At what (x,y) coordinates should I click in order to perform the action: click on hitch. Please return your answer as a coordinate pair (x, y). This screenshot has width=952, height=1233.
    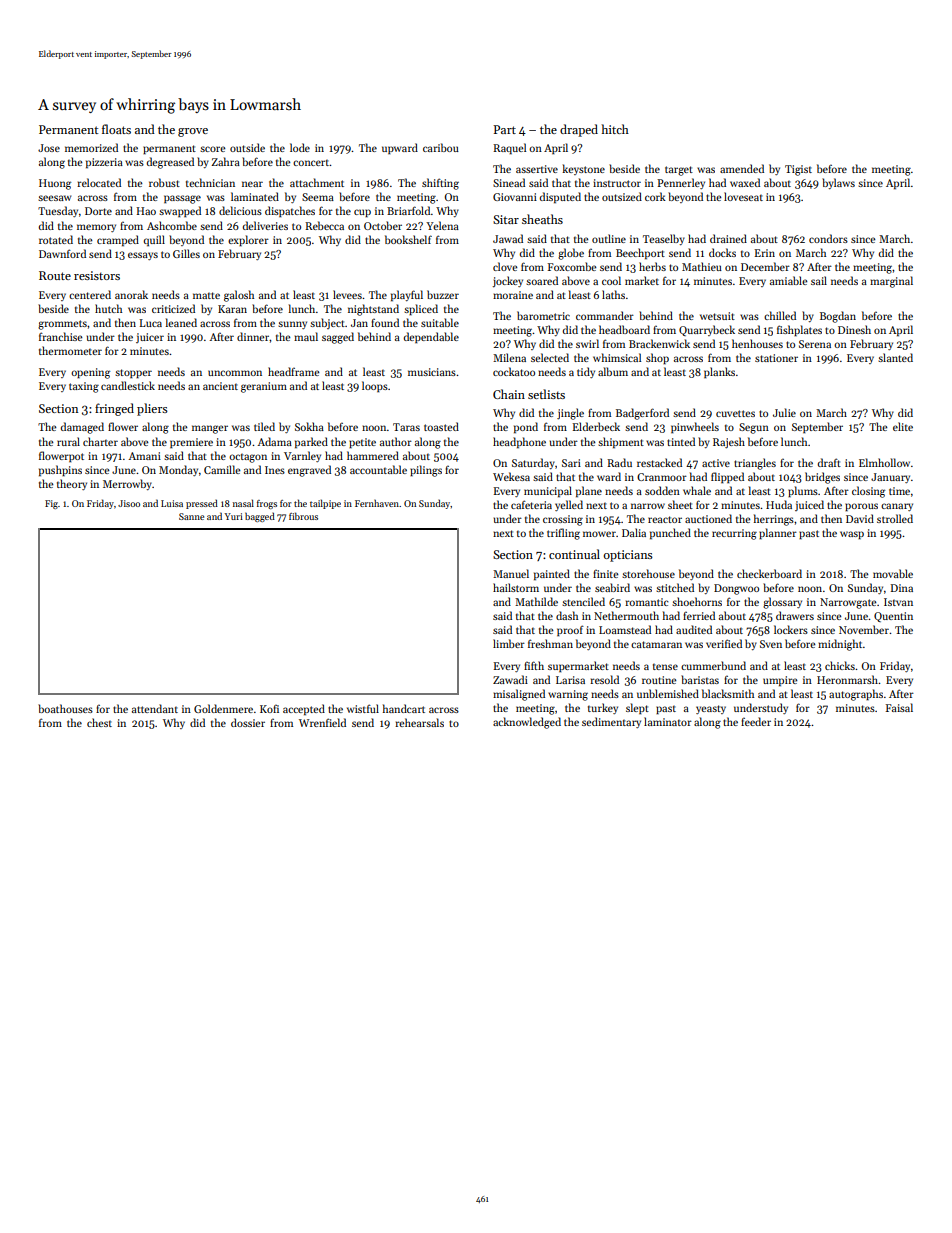
    Looking at the image, I should click on (615, 129).
